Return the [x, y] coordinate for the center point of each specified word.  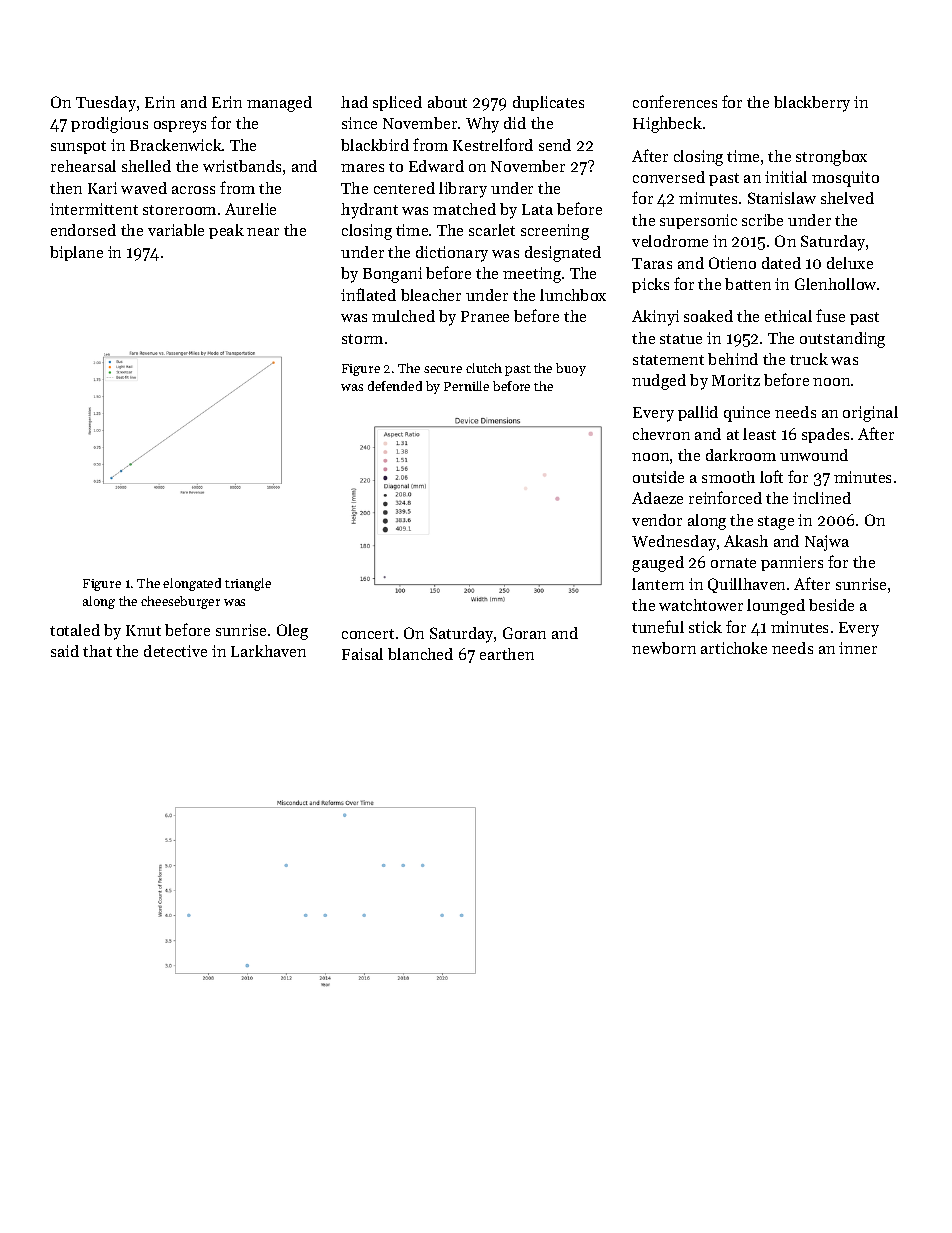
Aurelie [250, 209]
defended [395, 386]
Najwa [827, 543]
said [65, 651]
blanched [420, 654]
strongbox [831, 158]
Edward [436, 166]
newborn [664, 648]
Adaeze [657, 498]
